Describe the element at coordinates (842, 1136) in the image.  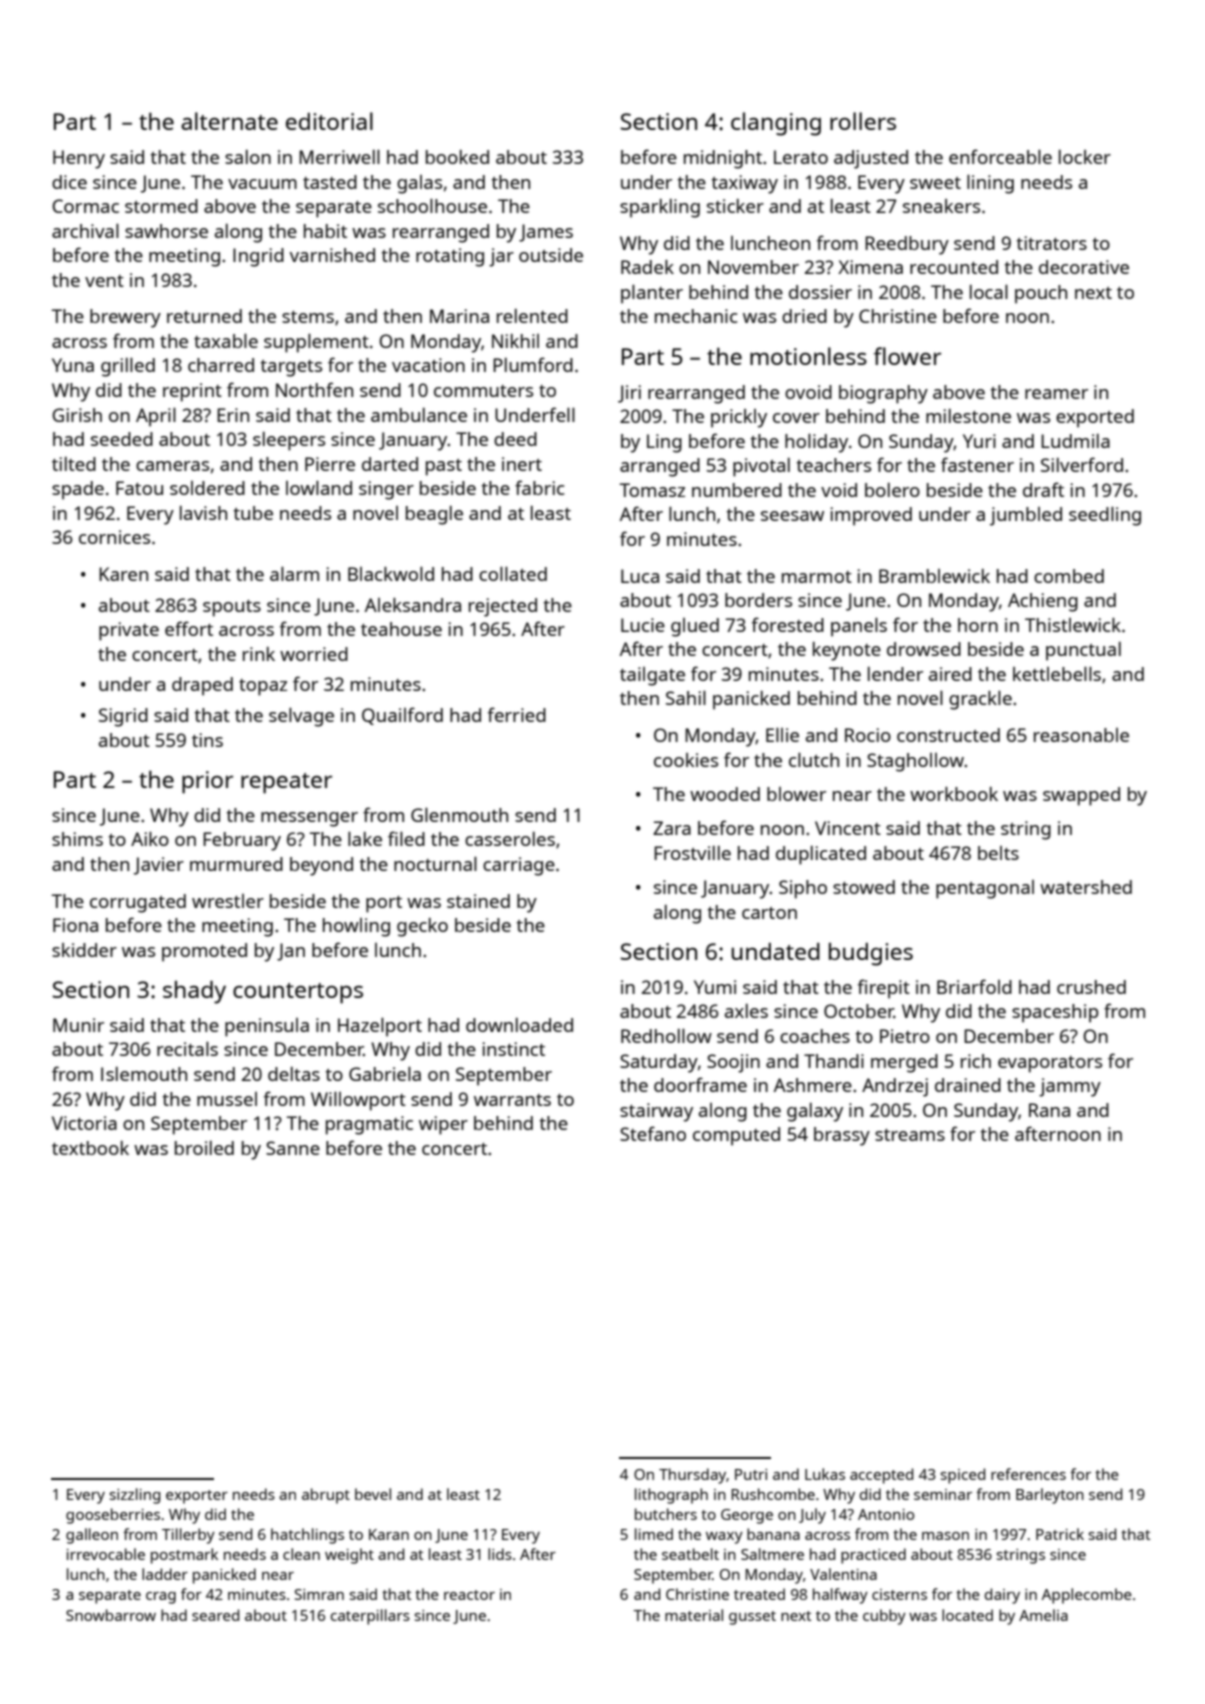
I see `brassy` at that location.
